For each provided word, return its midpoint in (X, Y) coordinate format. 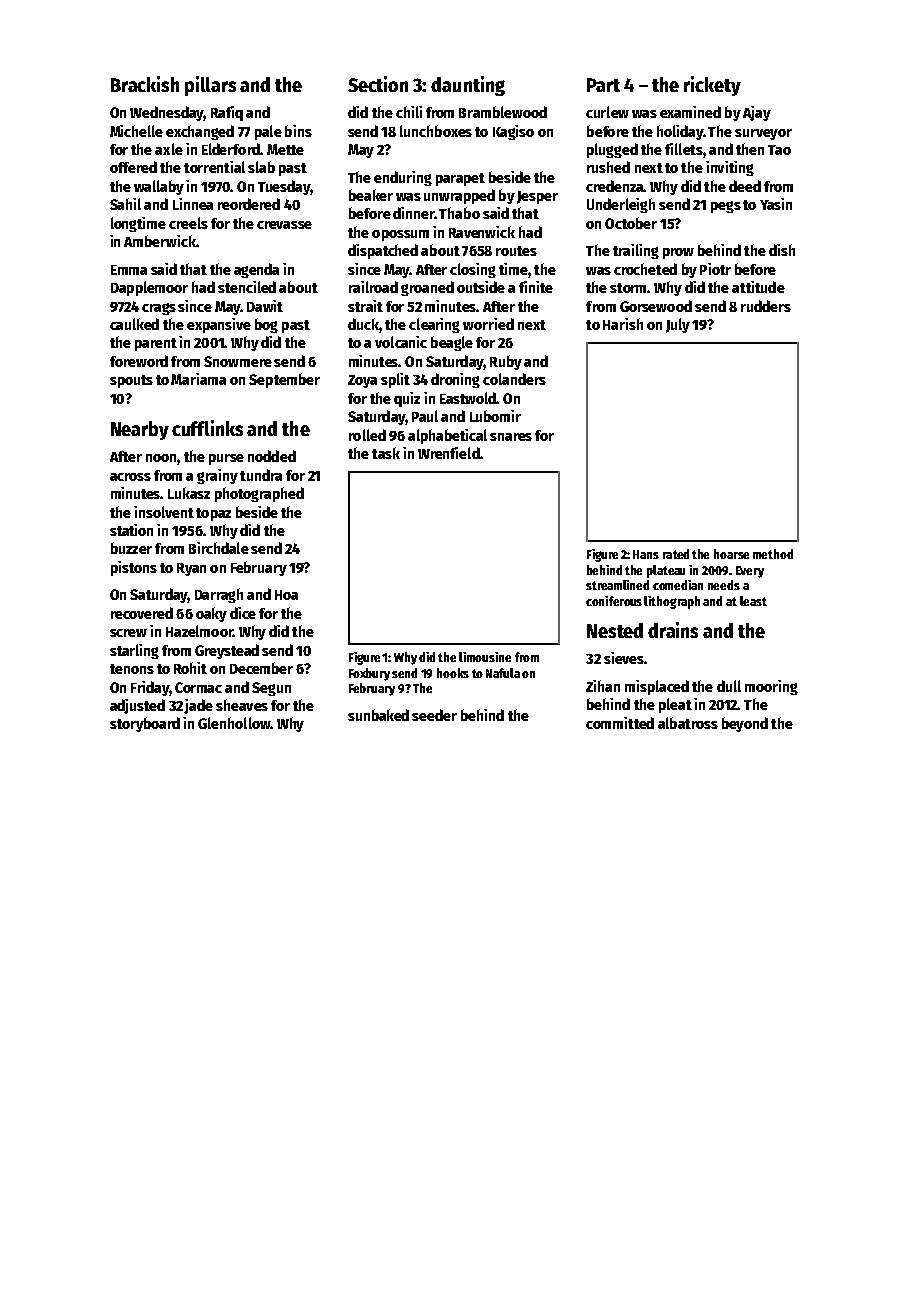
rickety (712, 86)
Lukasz (189, 493)
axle (169, 149)
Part (603, 85)
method (773, 554)
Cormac (198, 687)
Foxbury (369, 674)
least (753, 601)
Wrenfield (449, 453)
